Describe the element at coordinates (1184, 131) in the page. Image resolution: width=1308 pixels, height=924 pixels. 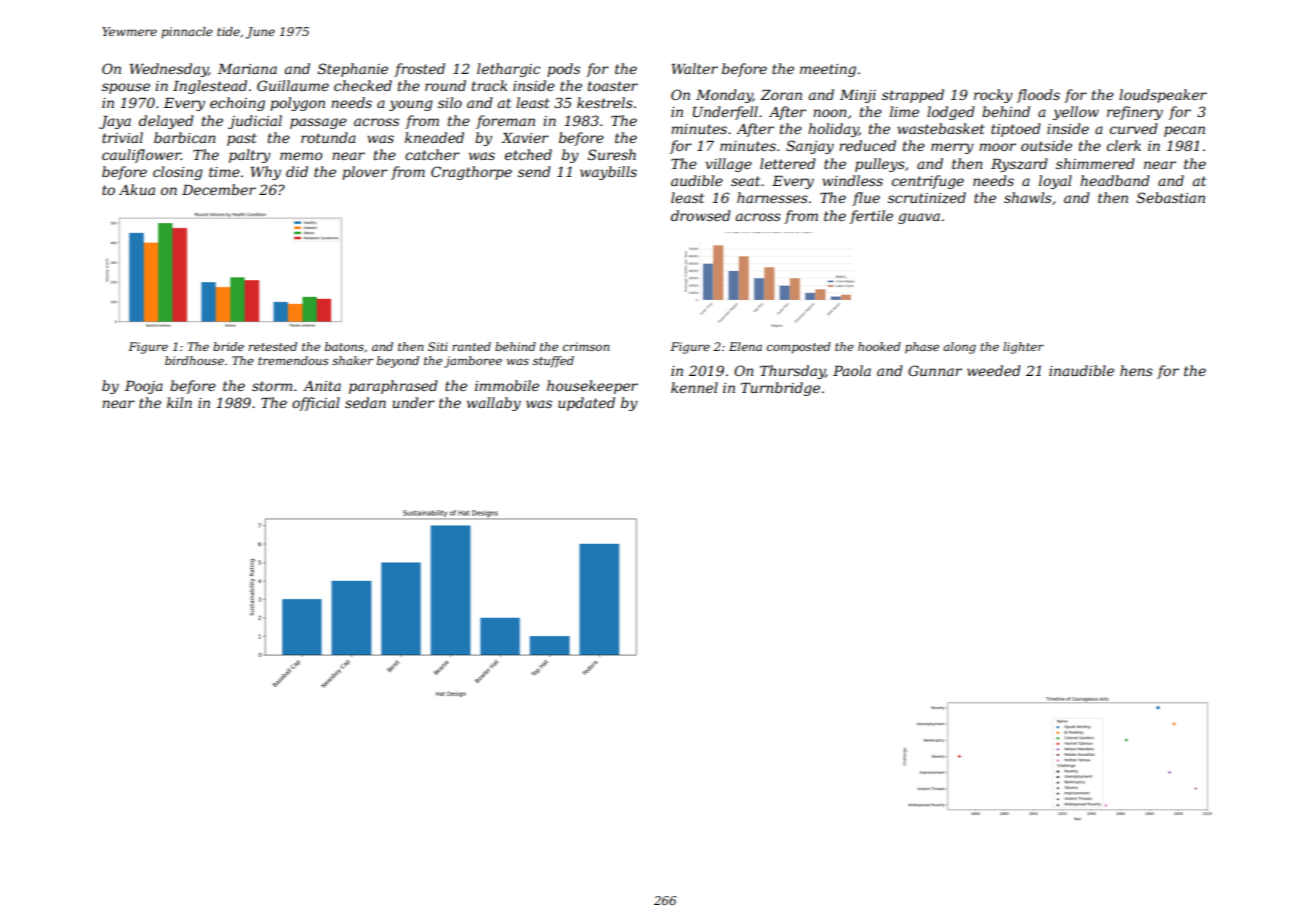
I see `pecan` at that location.
